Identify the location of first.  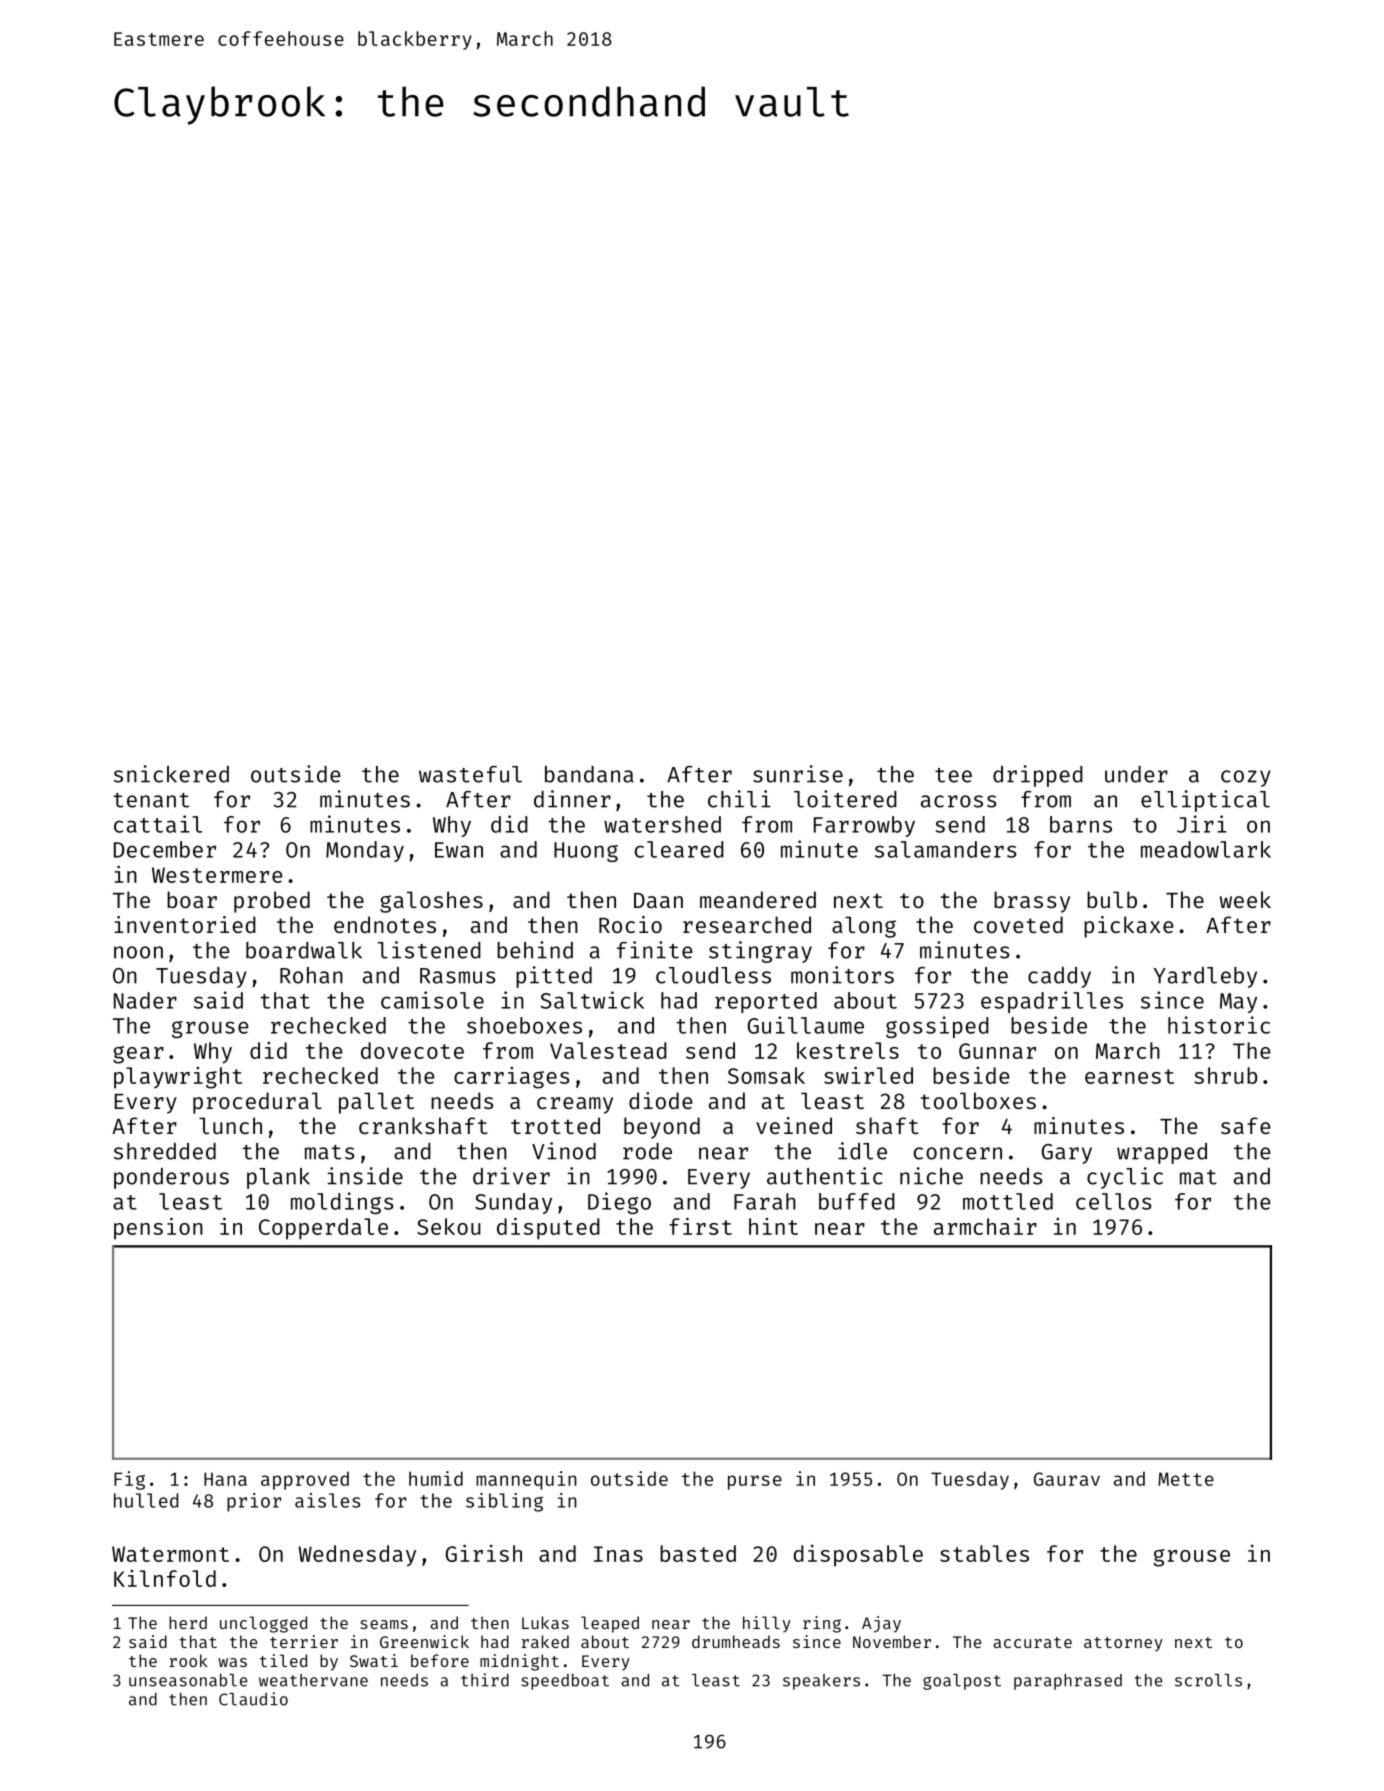
(700, 1226).
